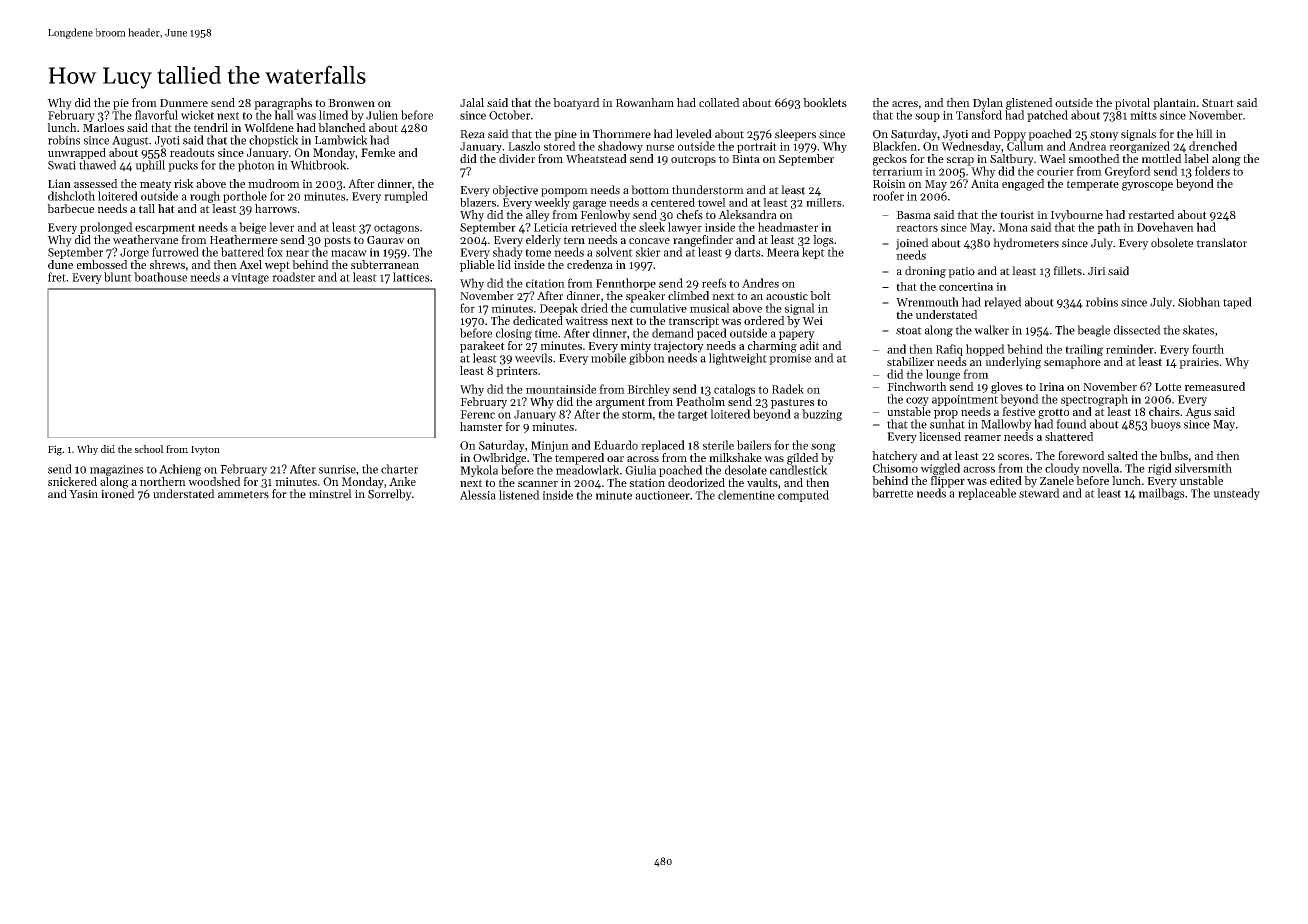 The width and height of the image is (1308, 924). What do you see at coordinates (55, 450) in the image?
I see `Fig` at bounding box center [55, 450].
